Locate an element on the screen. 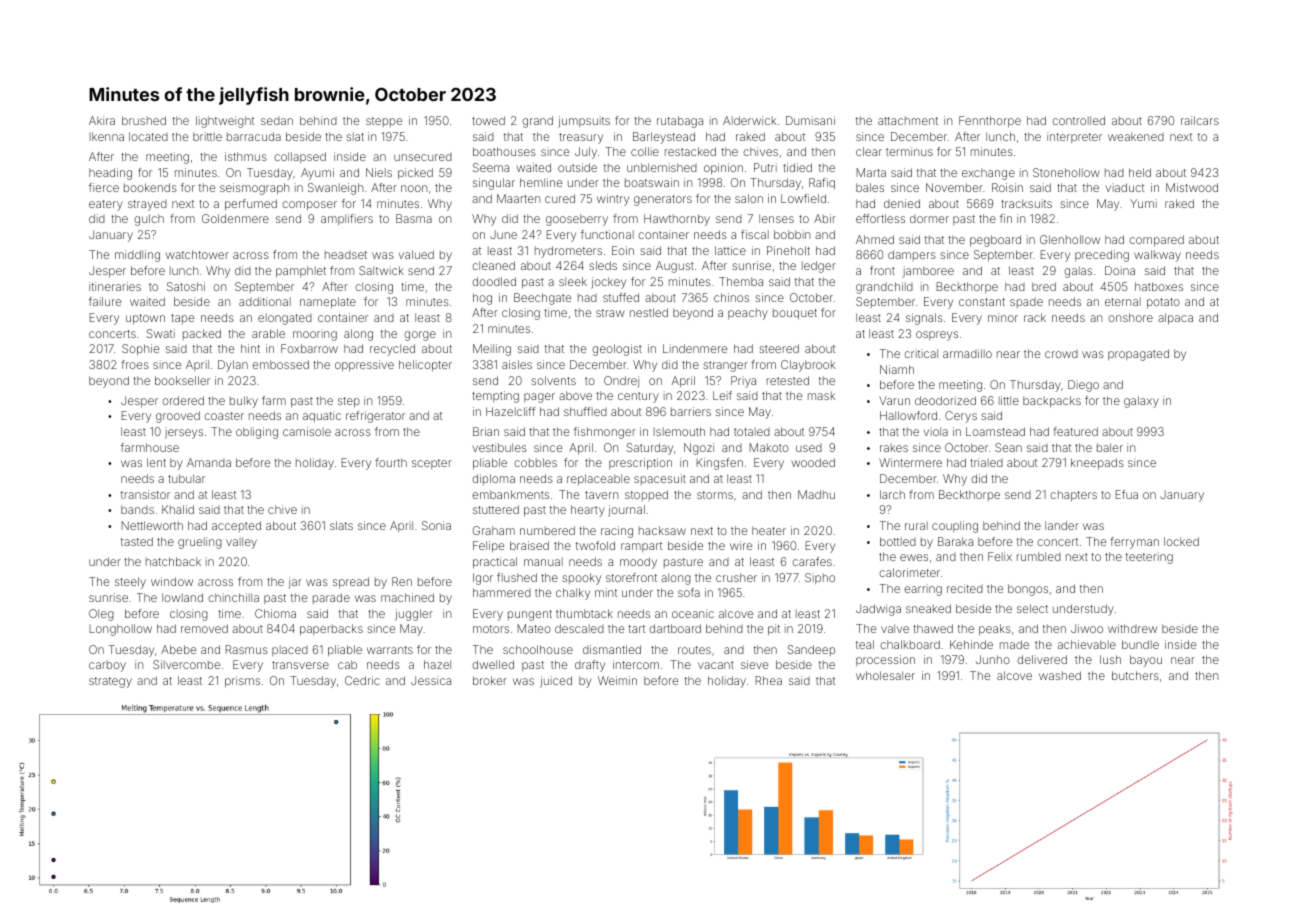  larch is located at coordinates (892, 494).
